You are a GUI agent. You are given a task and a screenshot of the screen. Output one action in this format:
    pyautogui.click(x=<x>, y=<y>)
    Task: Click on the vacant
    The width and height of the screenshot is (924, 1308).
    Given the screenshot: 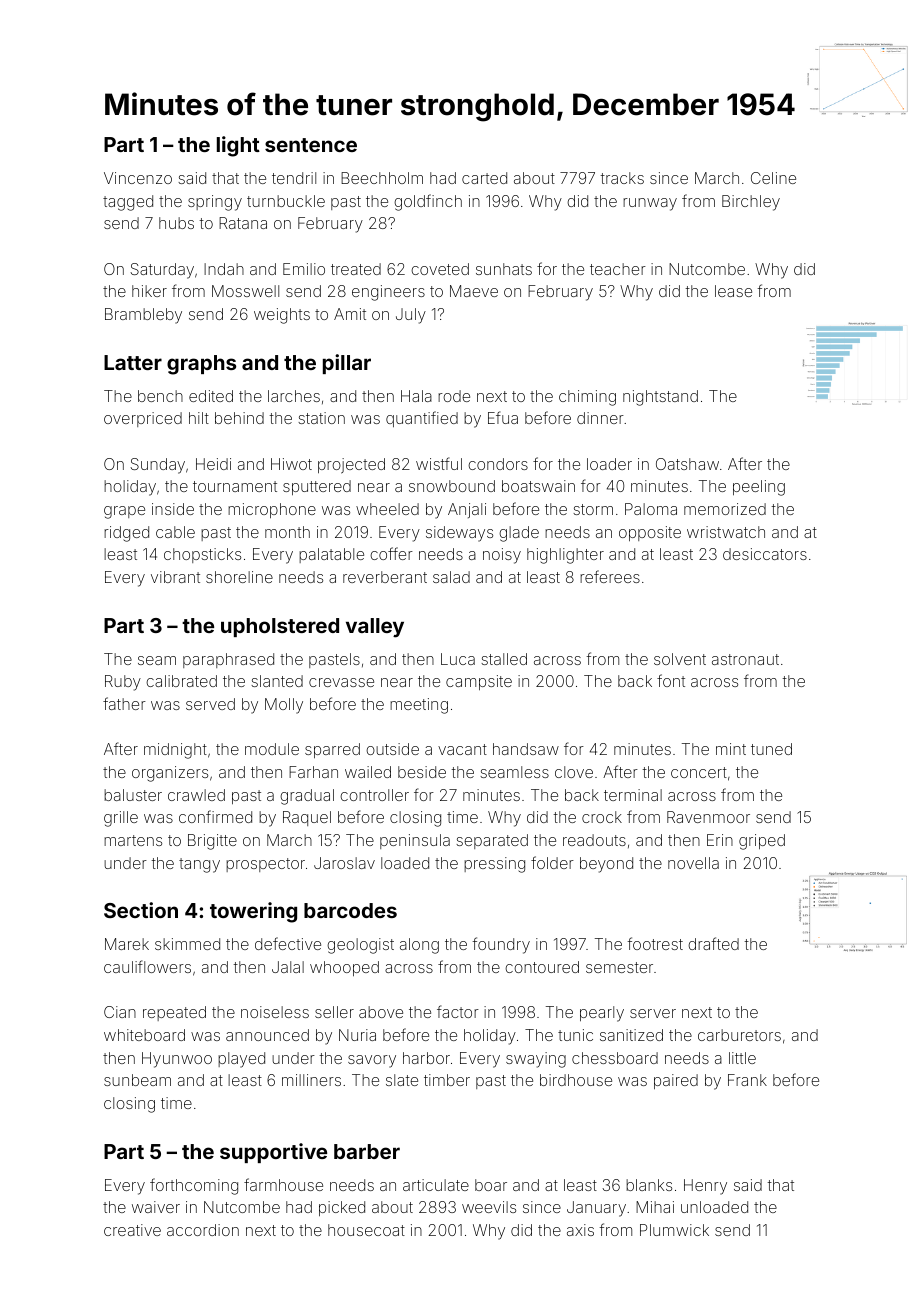 What is the action you would take?
    pyautogui.click(x=462, y=749)
